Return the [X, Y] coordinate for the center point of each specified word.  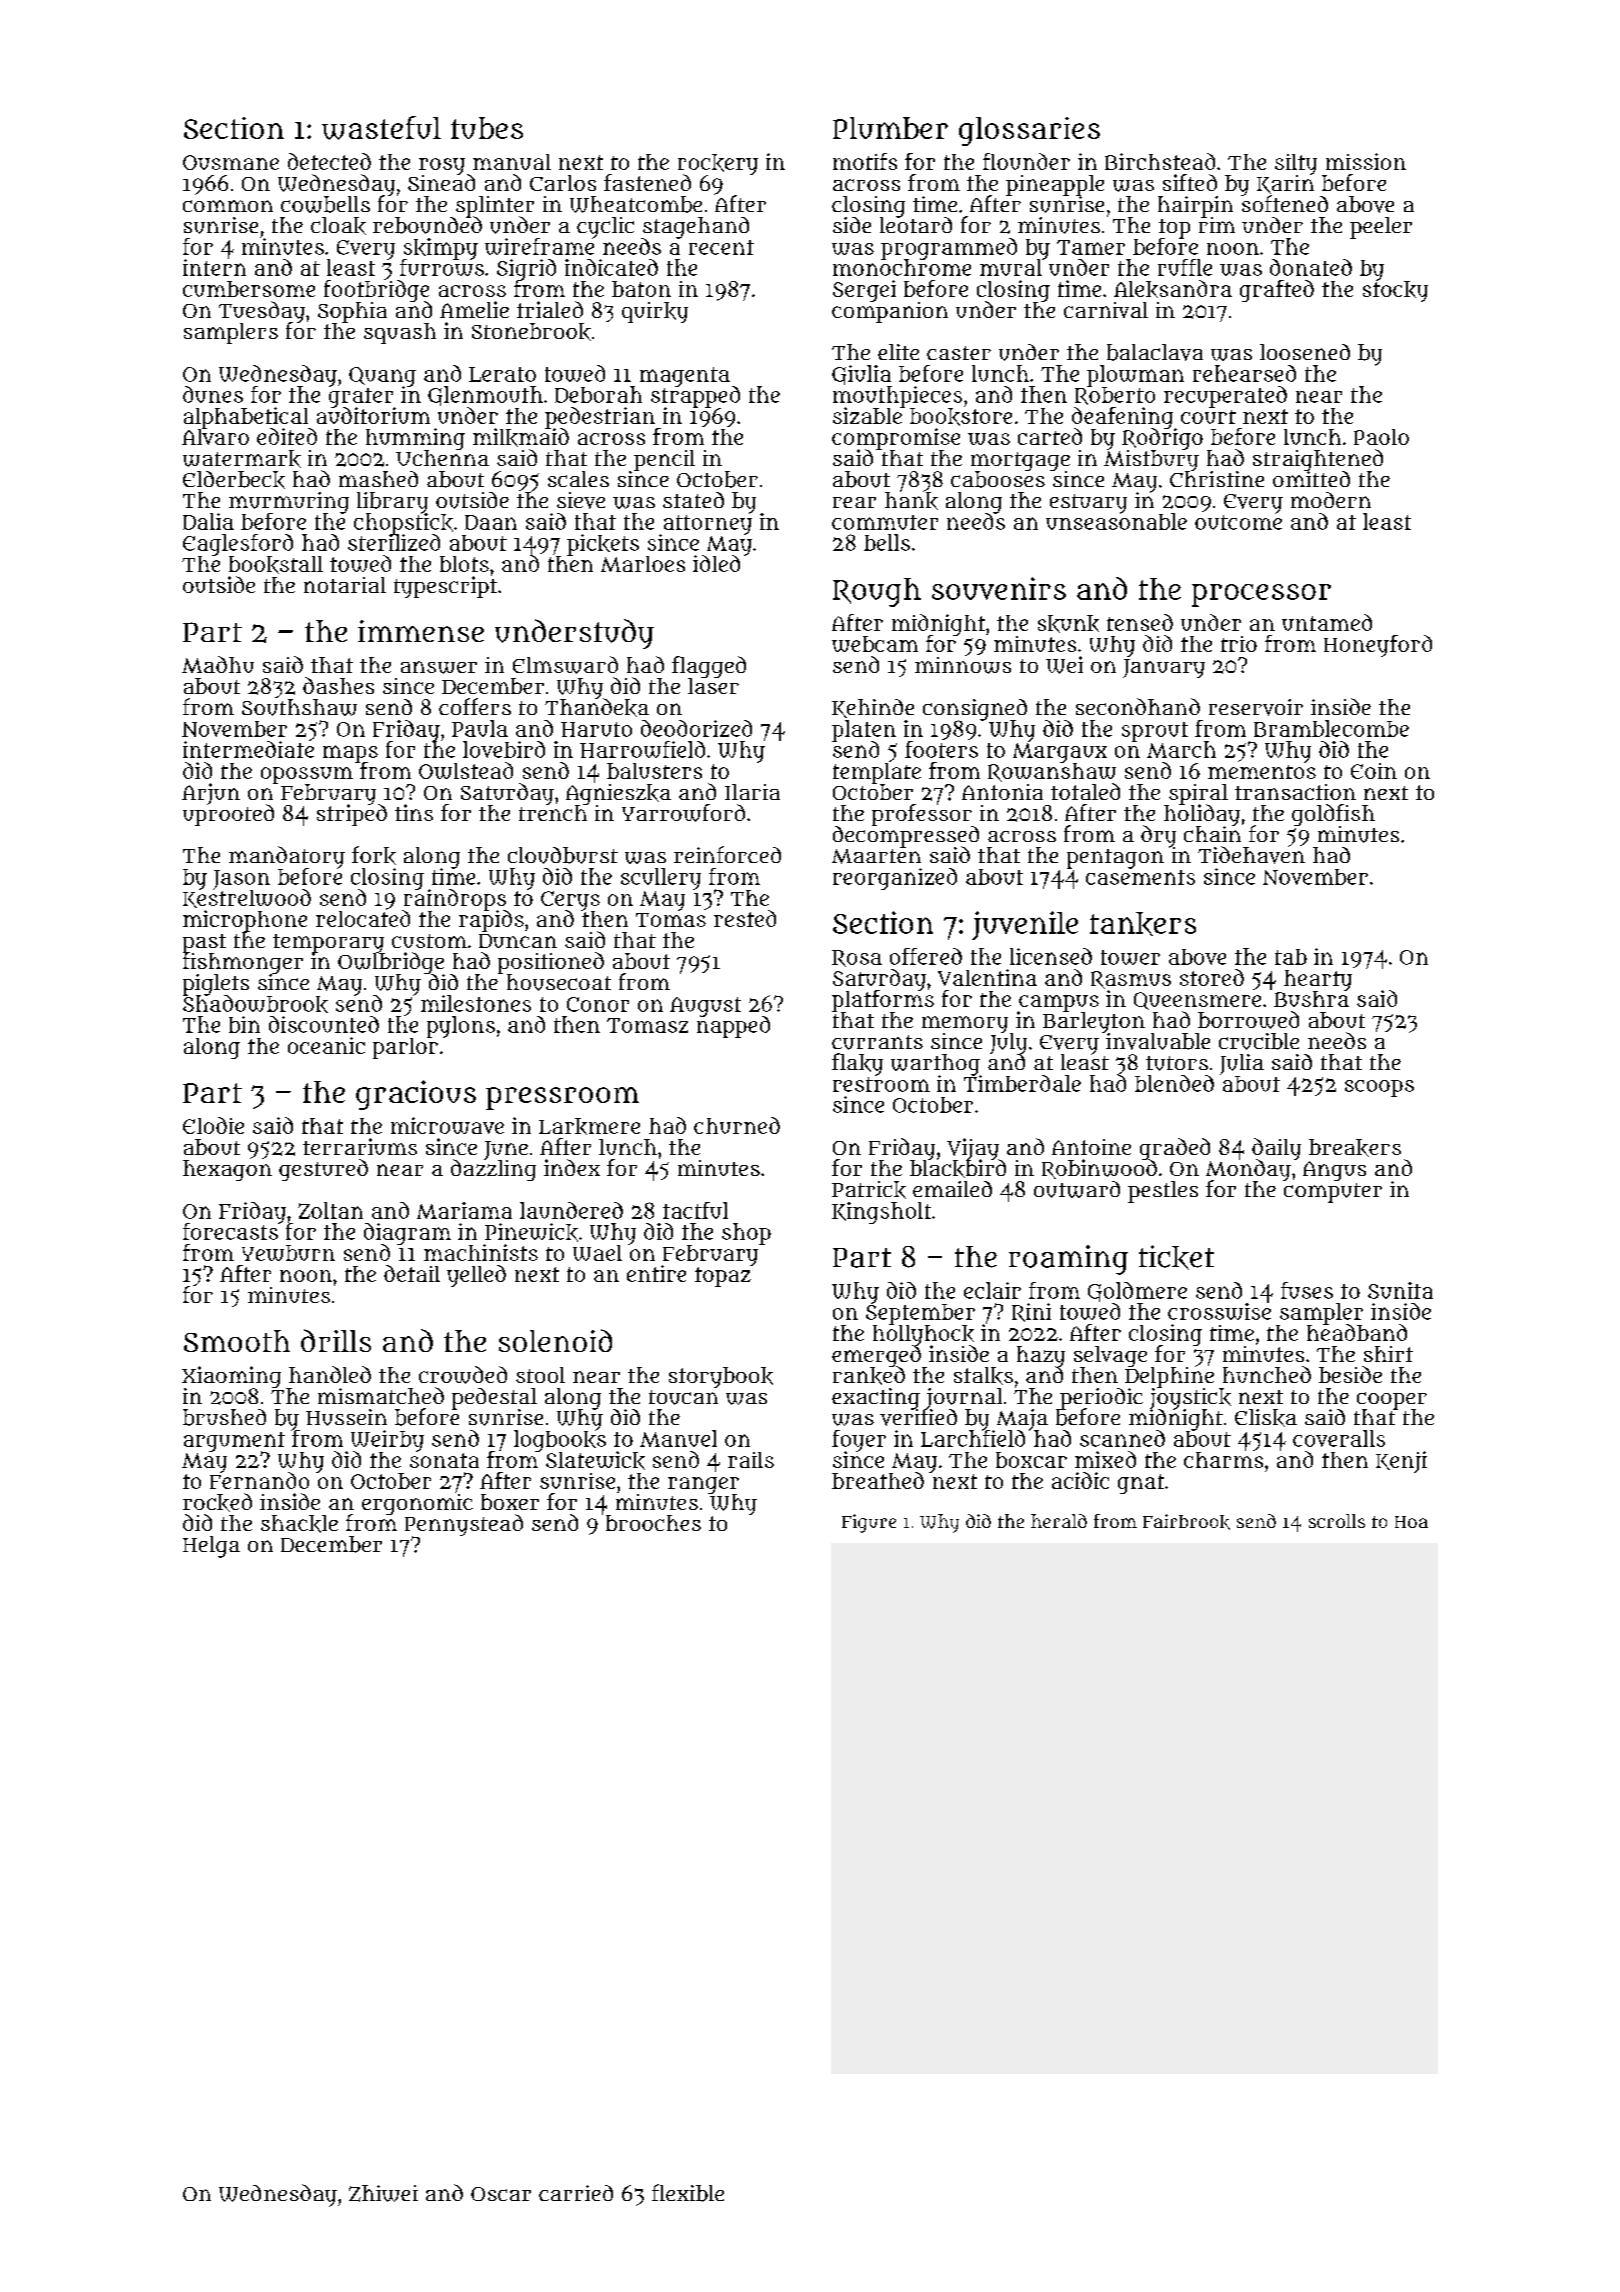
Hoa [1411, 1522]
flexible [688, 2193]
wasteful [381, 128]
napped [733, 1027]
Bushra [1311, 999]
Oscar [501, 2194]
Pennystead [464, 1525]
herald [1059, 1521]
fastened [647, 182]
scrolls [1337, 1521]
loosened [1305, 352]
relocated [363, 918]
